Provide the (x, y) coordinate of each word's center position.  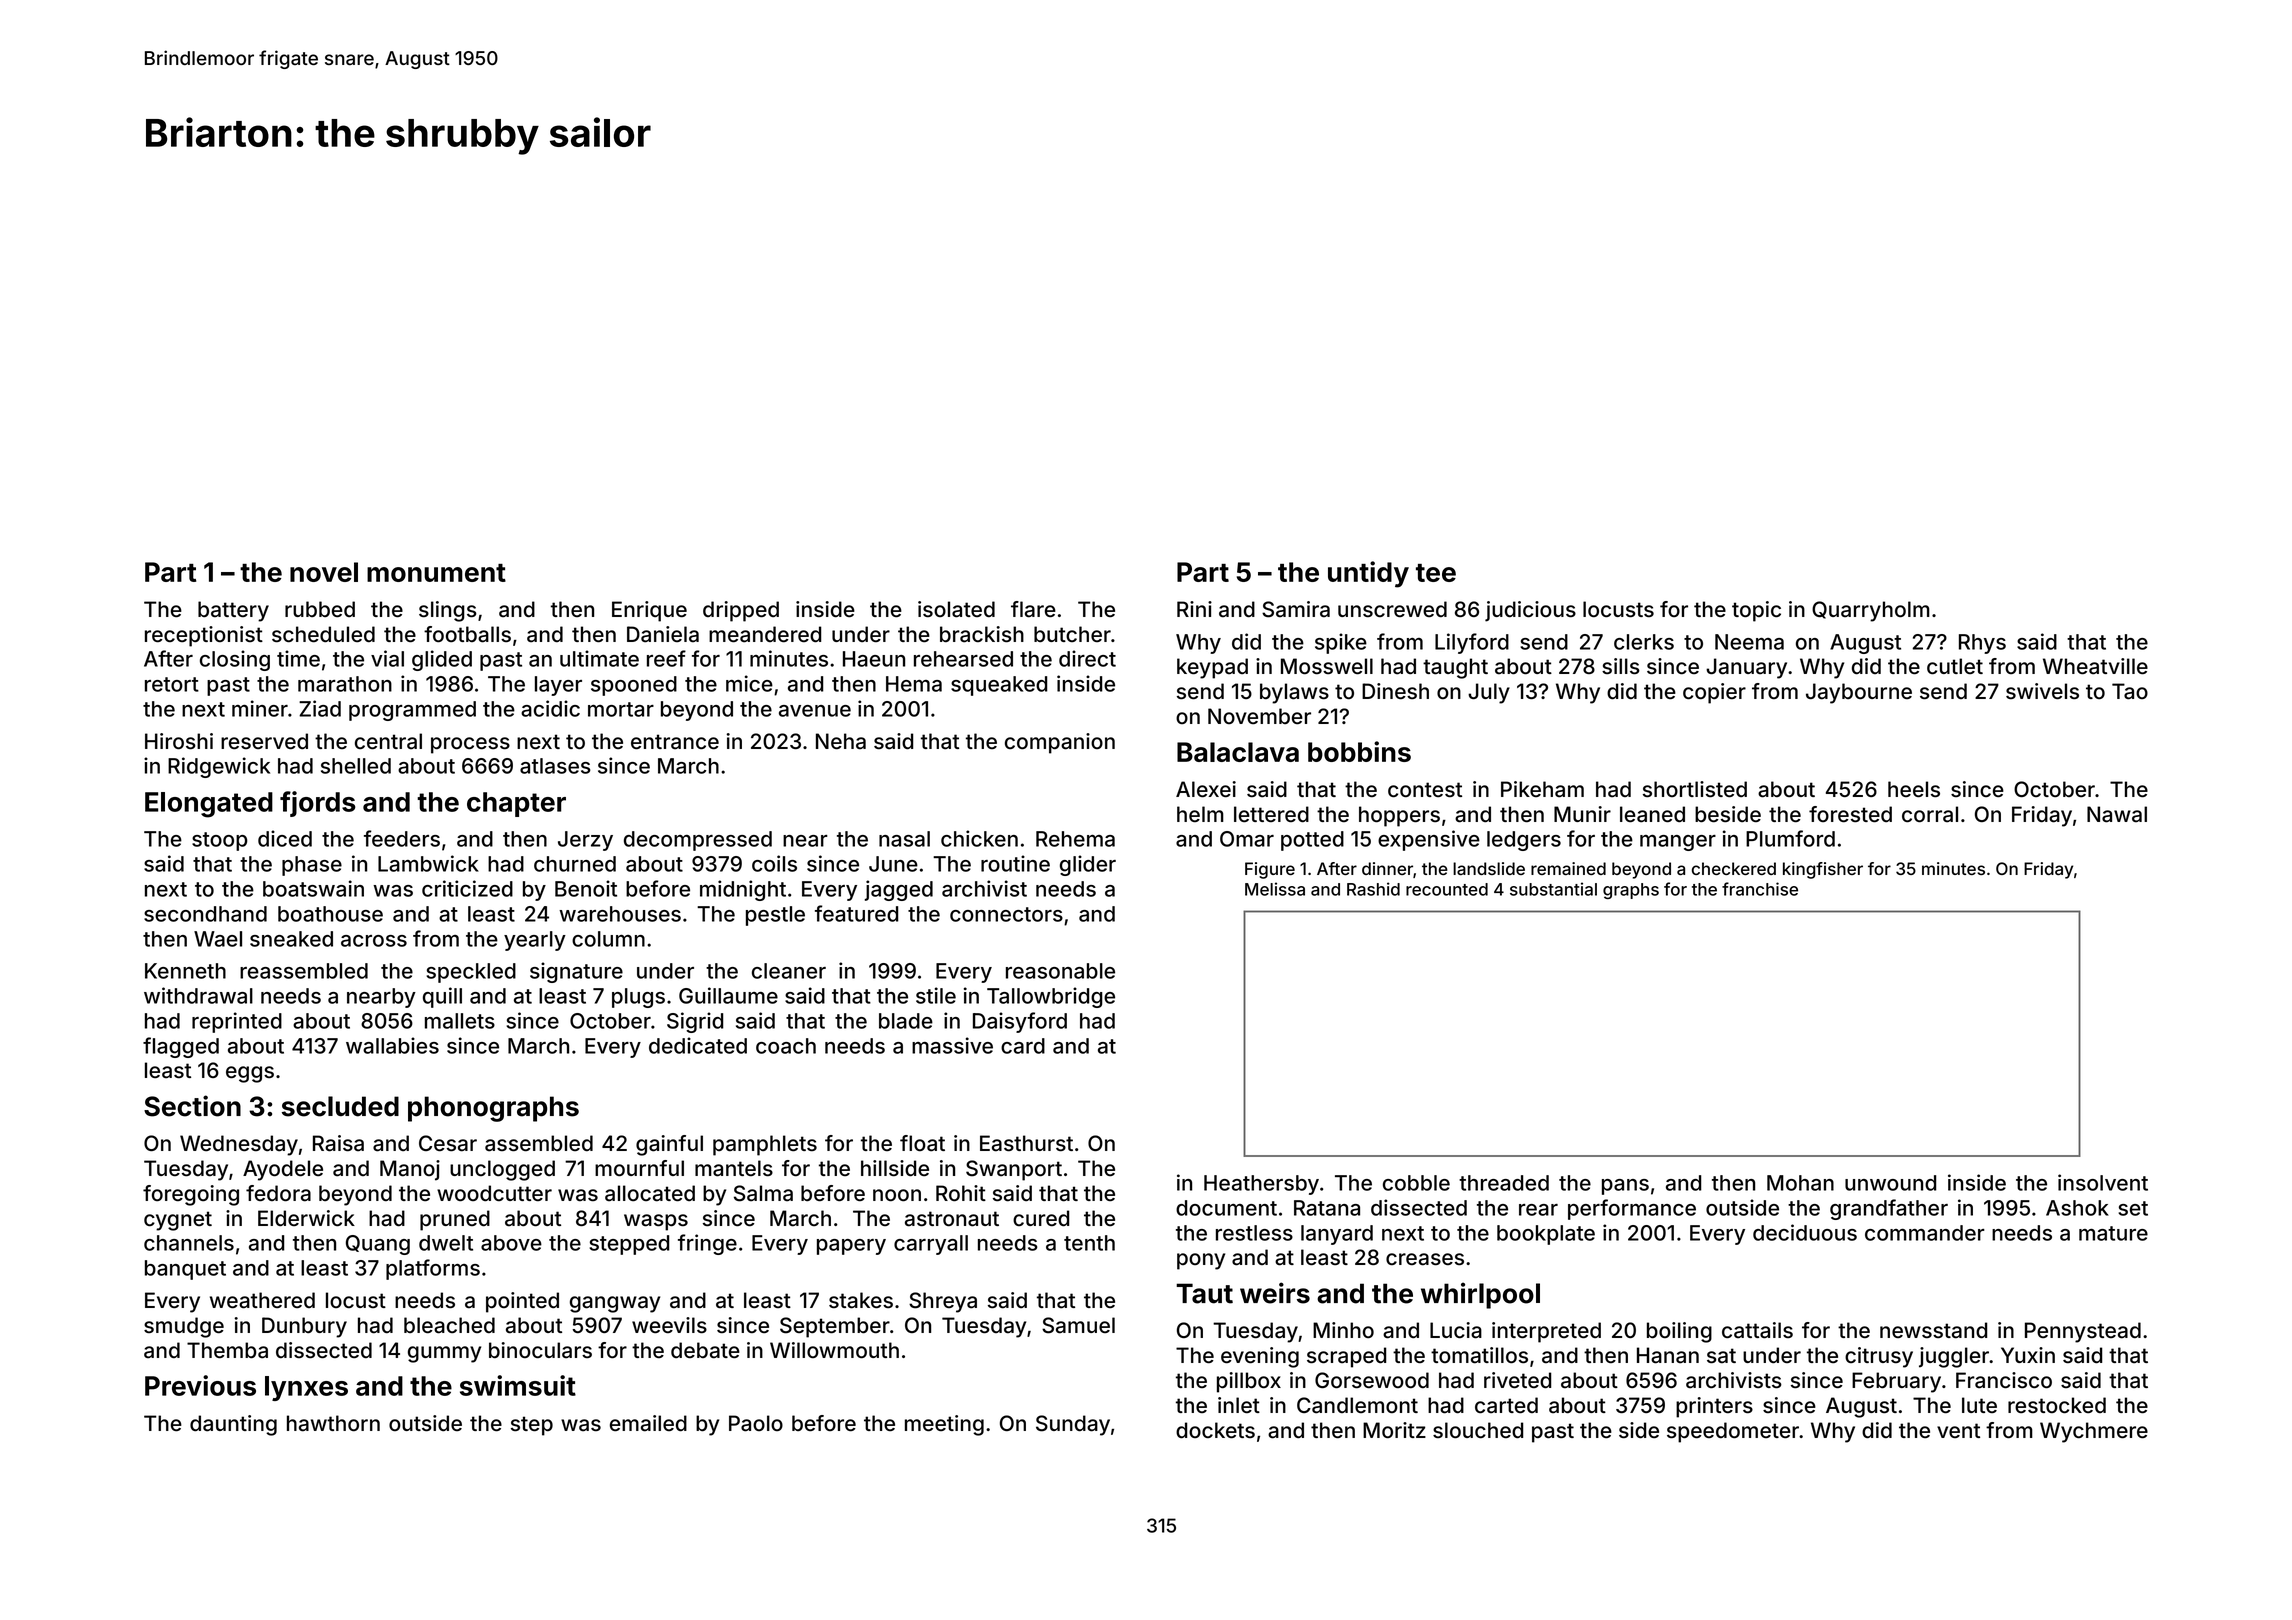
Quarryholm (1871, 611)
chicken (979, 838)
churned (575, 864)
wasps (656, 1222)
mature (2113, 1233)
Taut (1204, 1293)
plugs (638, 998)
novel (324, 572)
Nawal (2117, 814)
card (1023, 1046)
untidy (1368, 574)
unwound (1890, 1183)
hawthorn (333, 1423)
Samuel (1078, 1325)
